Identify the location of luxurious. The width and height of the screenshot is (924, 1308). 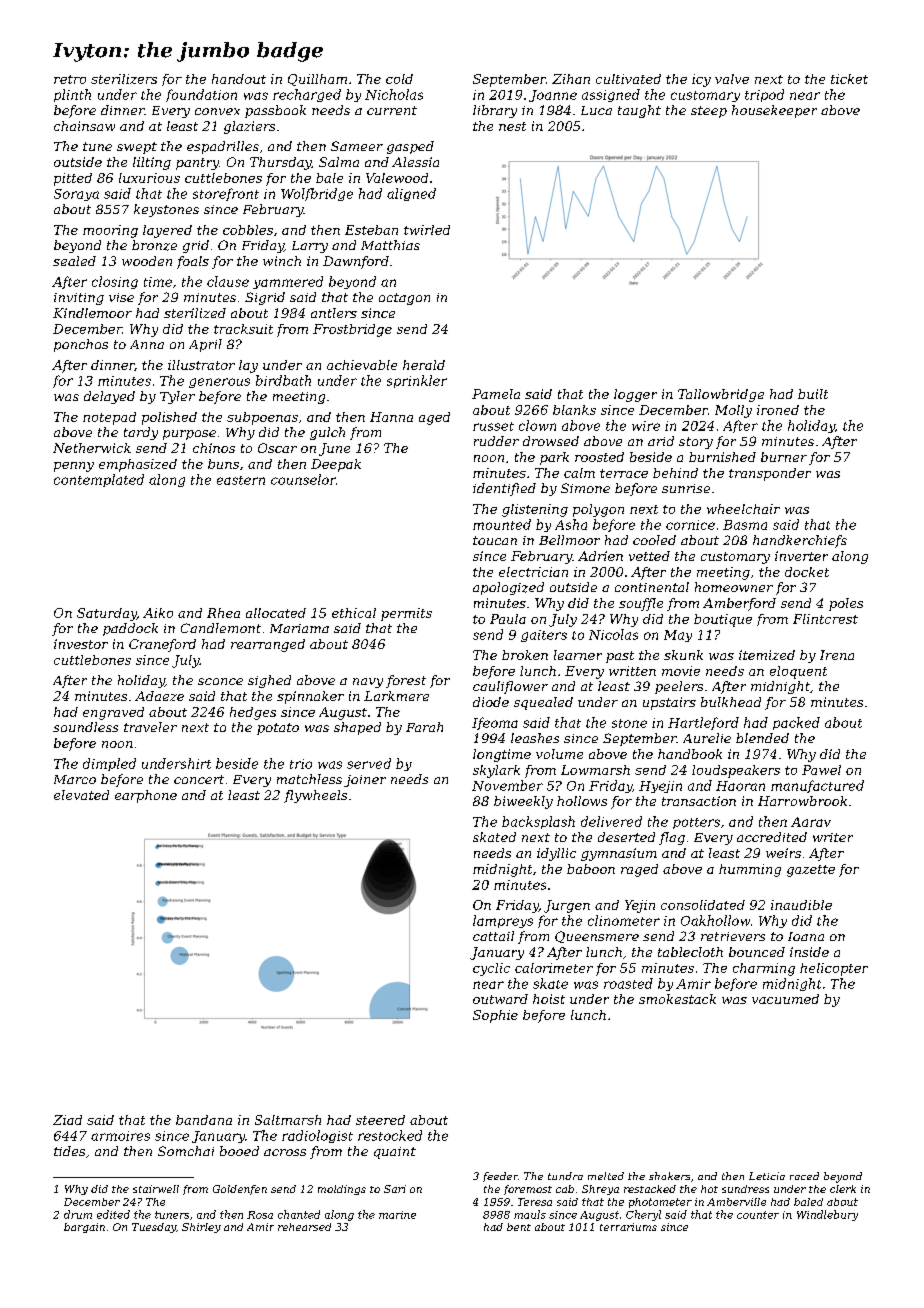
(149, 178).
